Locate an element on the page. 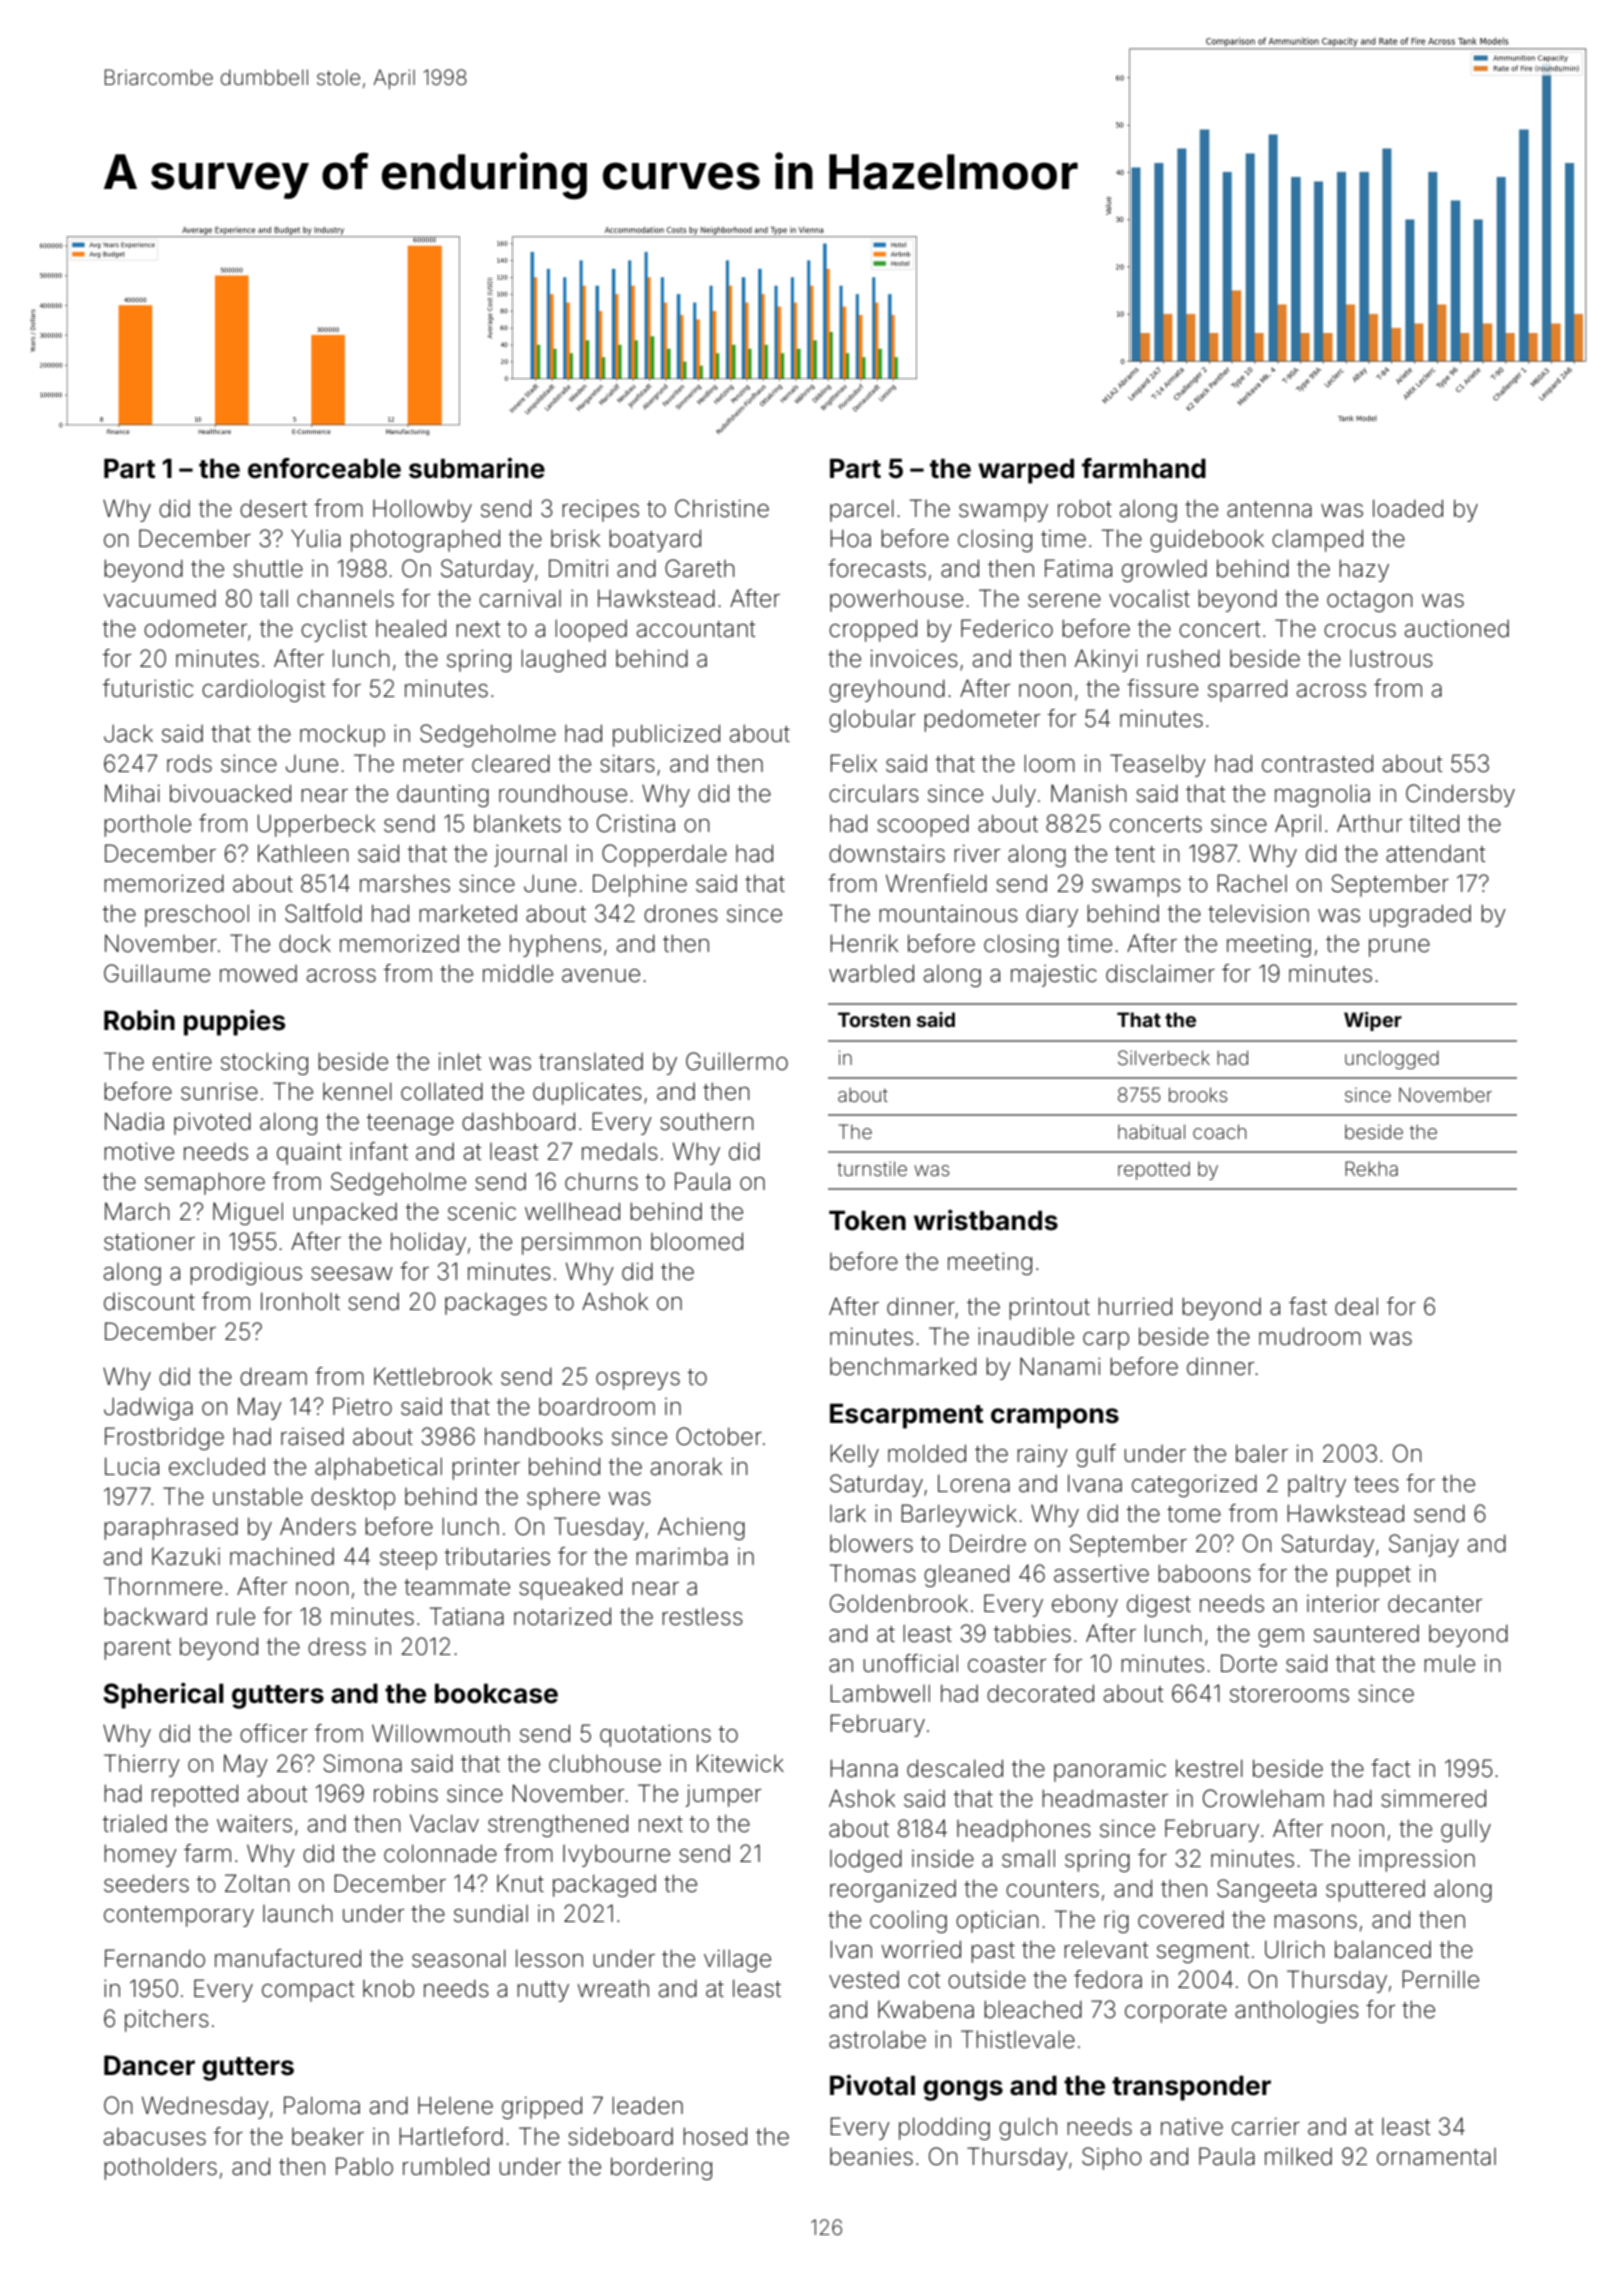 This image has width=1620, height=2292. Manish is located at coordinates (1088, 793).
